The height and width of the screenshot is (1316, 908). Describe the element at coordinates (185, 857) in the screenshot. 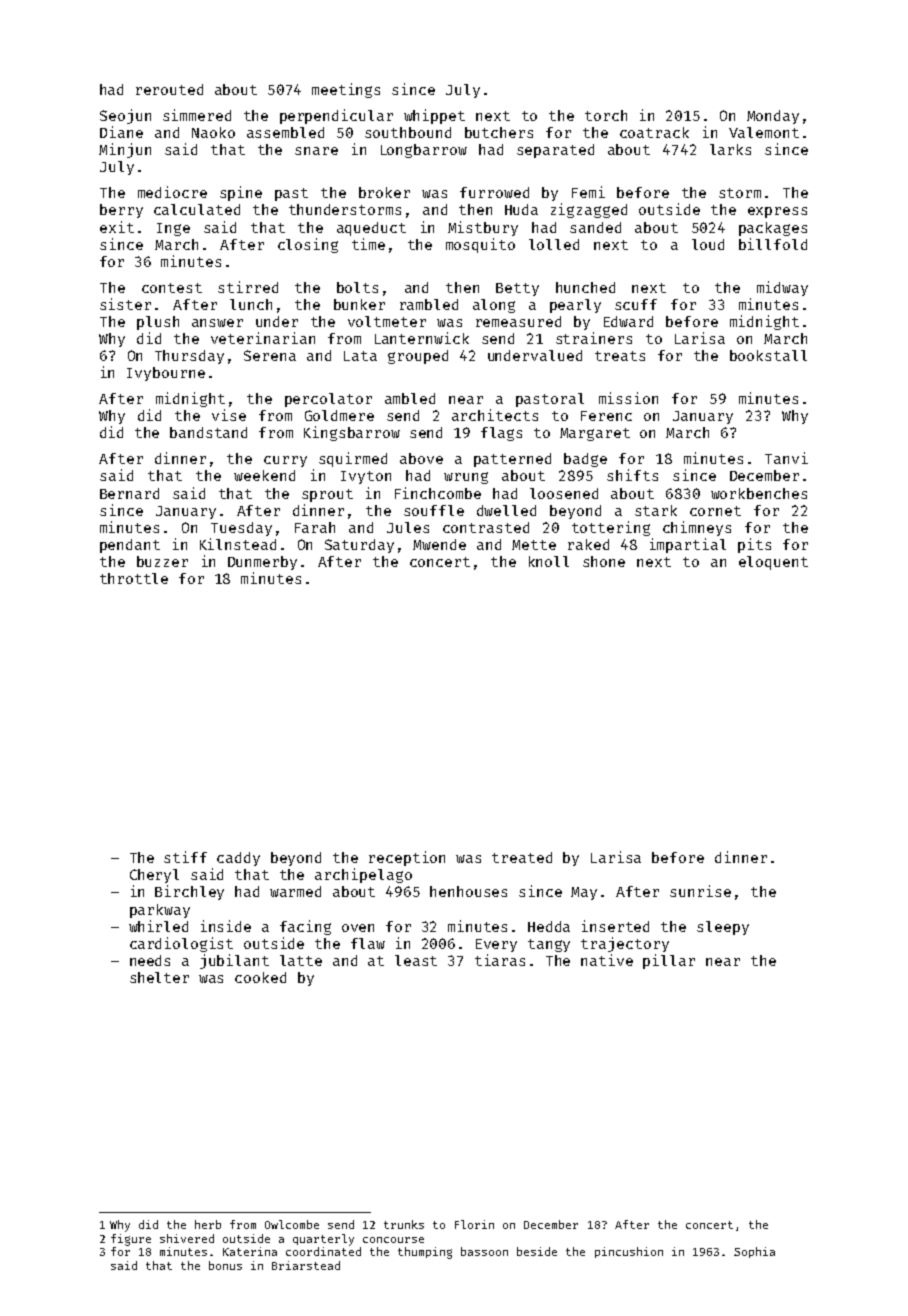

I see `stiff` at that location.
